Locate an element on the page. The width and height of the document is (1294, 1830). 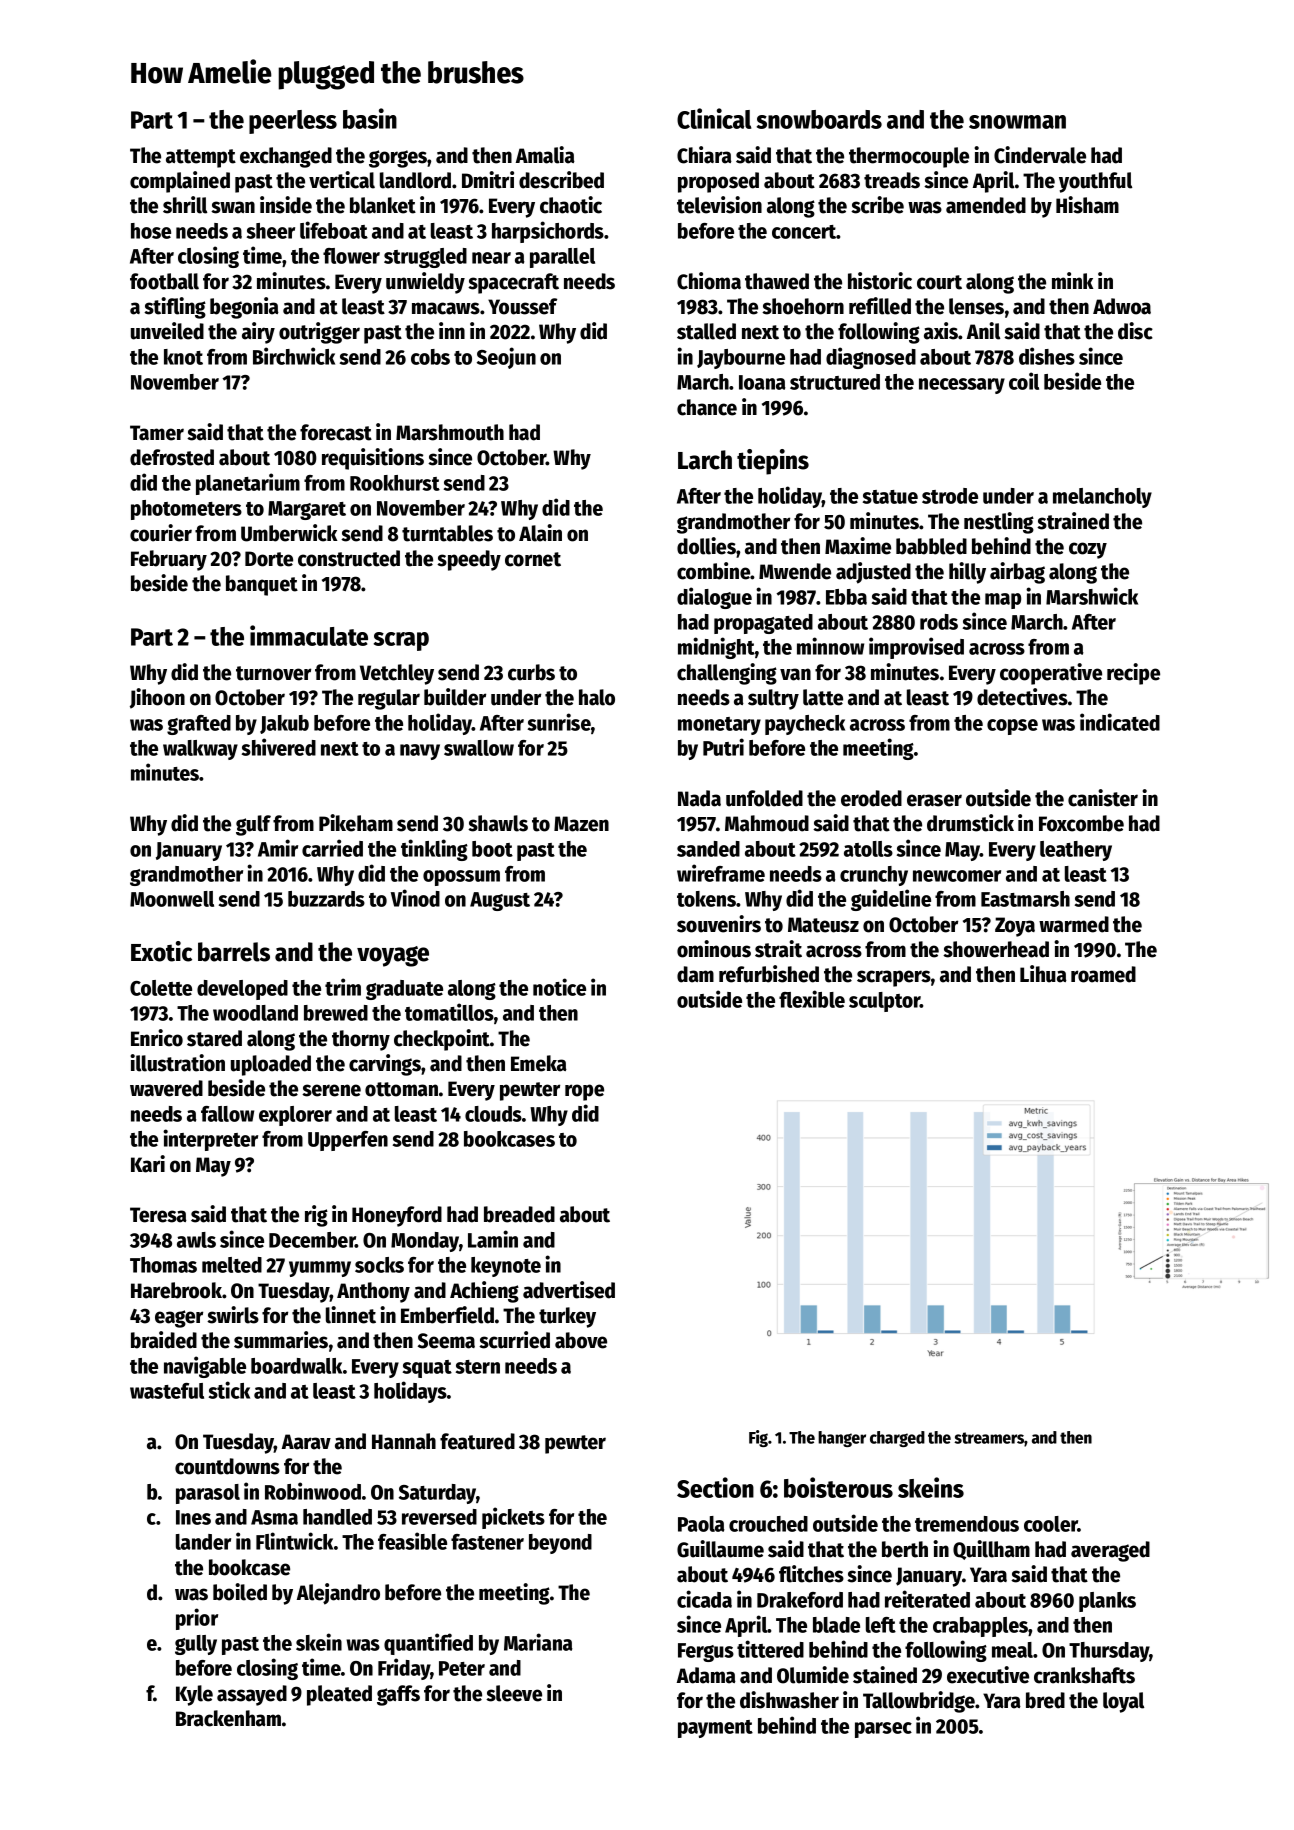
peerless is located at coordinates (293, 122).
